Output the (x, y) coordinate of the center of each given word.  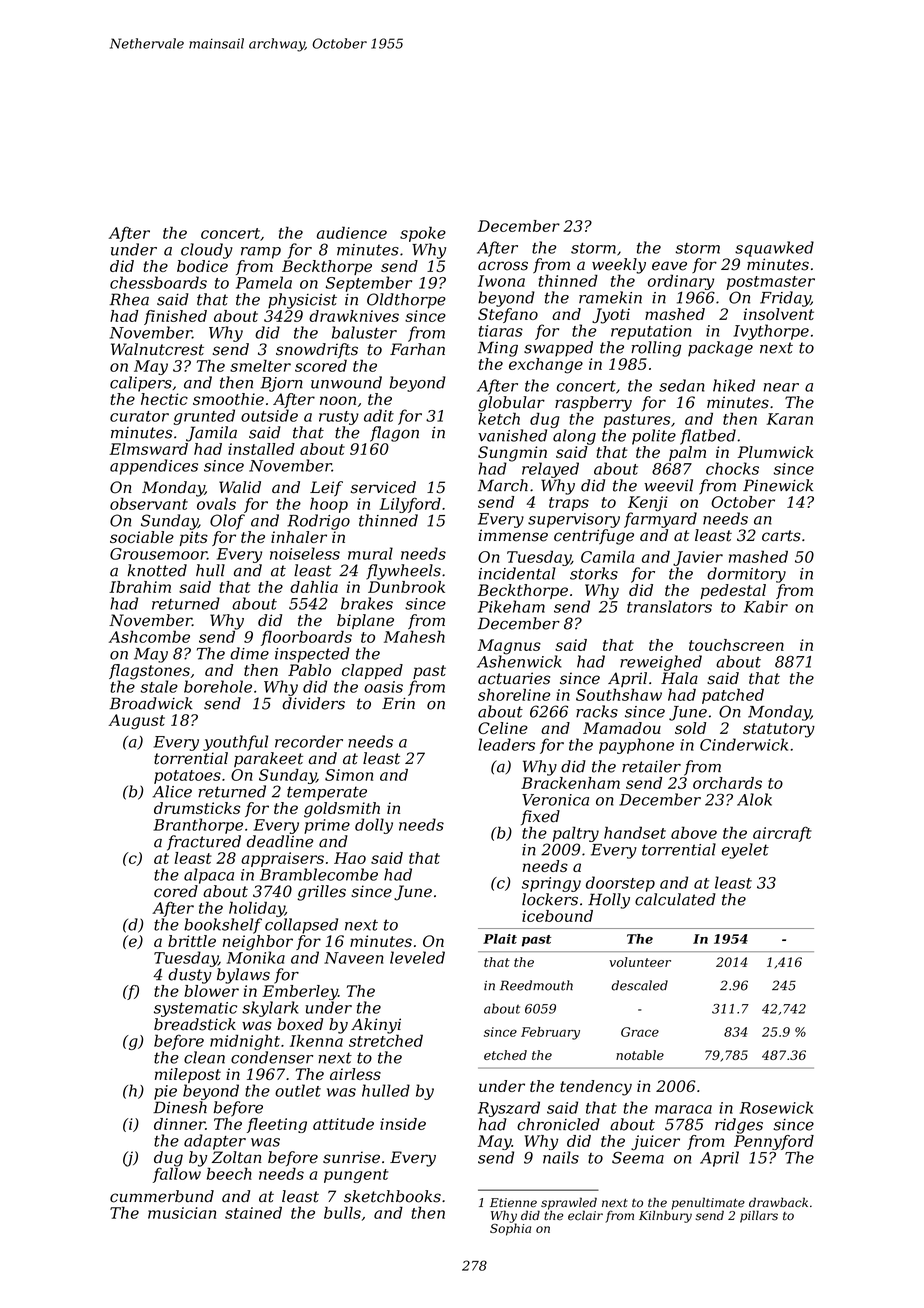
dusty (190, 976)
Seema (638, 1158)
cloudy (207, 251)
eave (669, 266)
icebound (557, 916)
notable (640, 1055)
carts (781, 536)
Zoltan (236, 1157)
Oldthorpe (406, 301)
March (503, 485)
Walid (240, 487)
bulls (342, 1212)
